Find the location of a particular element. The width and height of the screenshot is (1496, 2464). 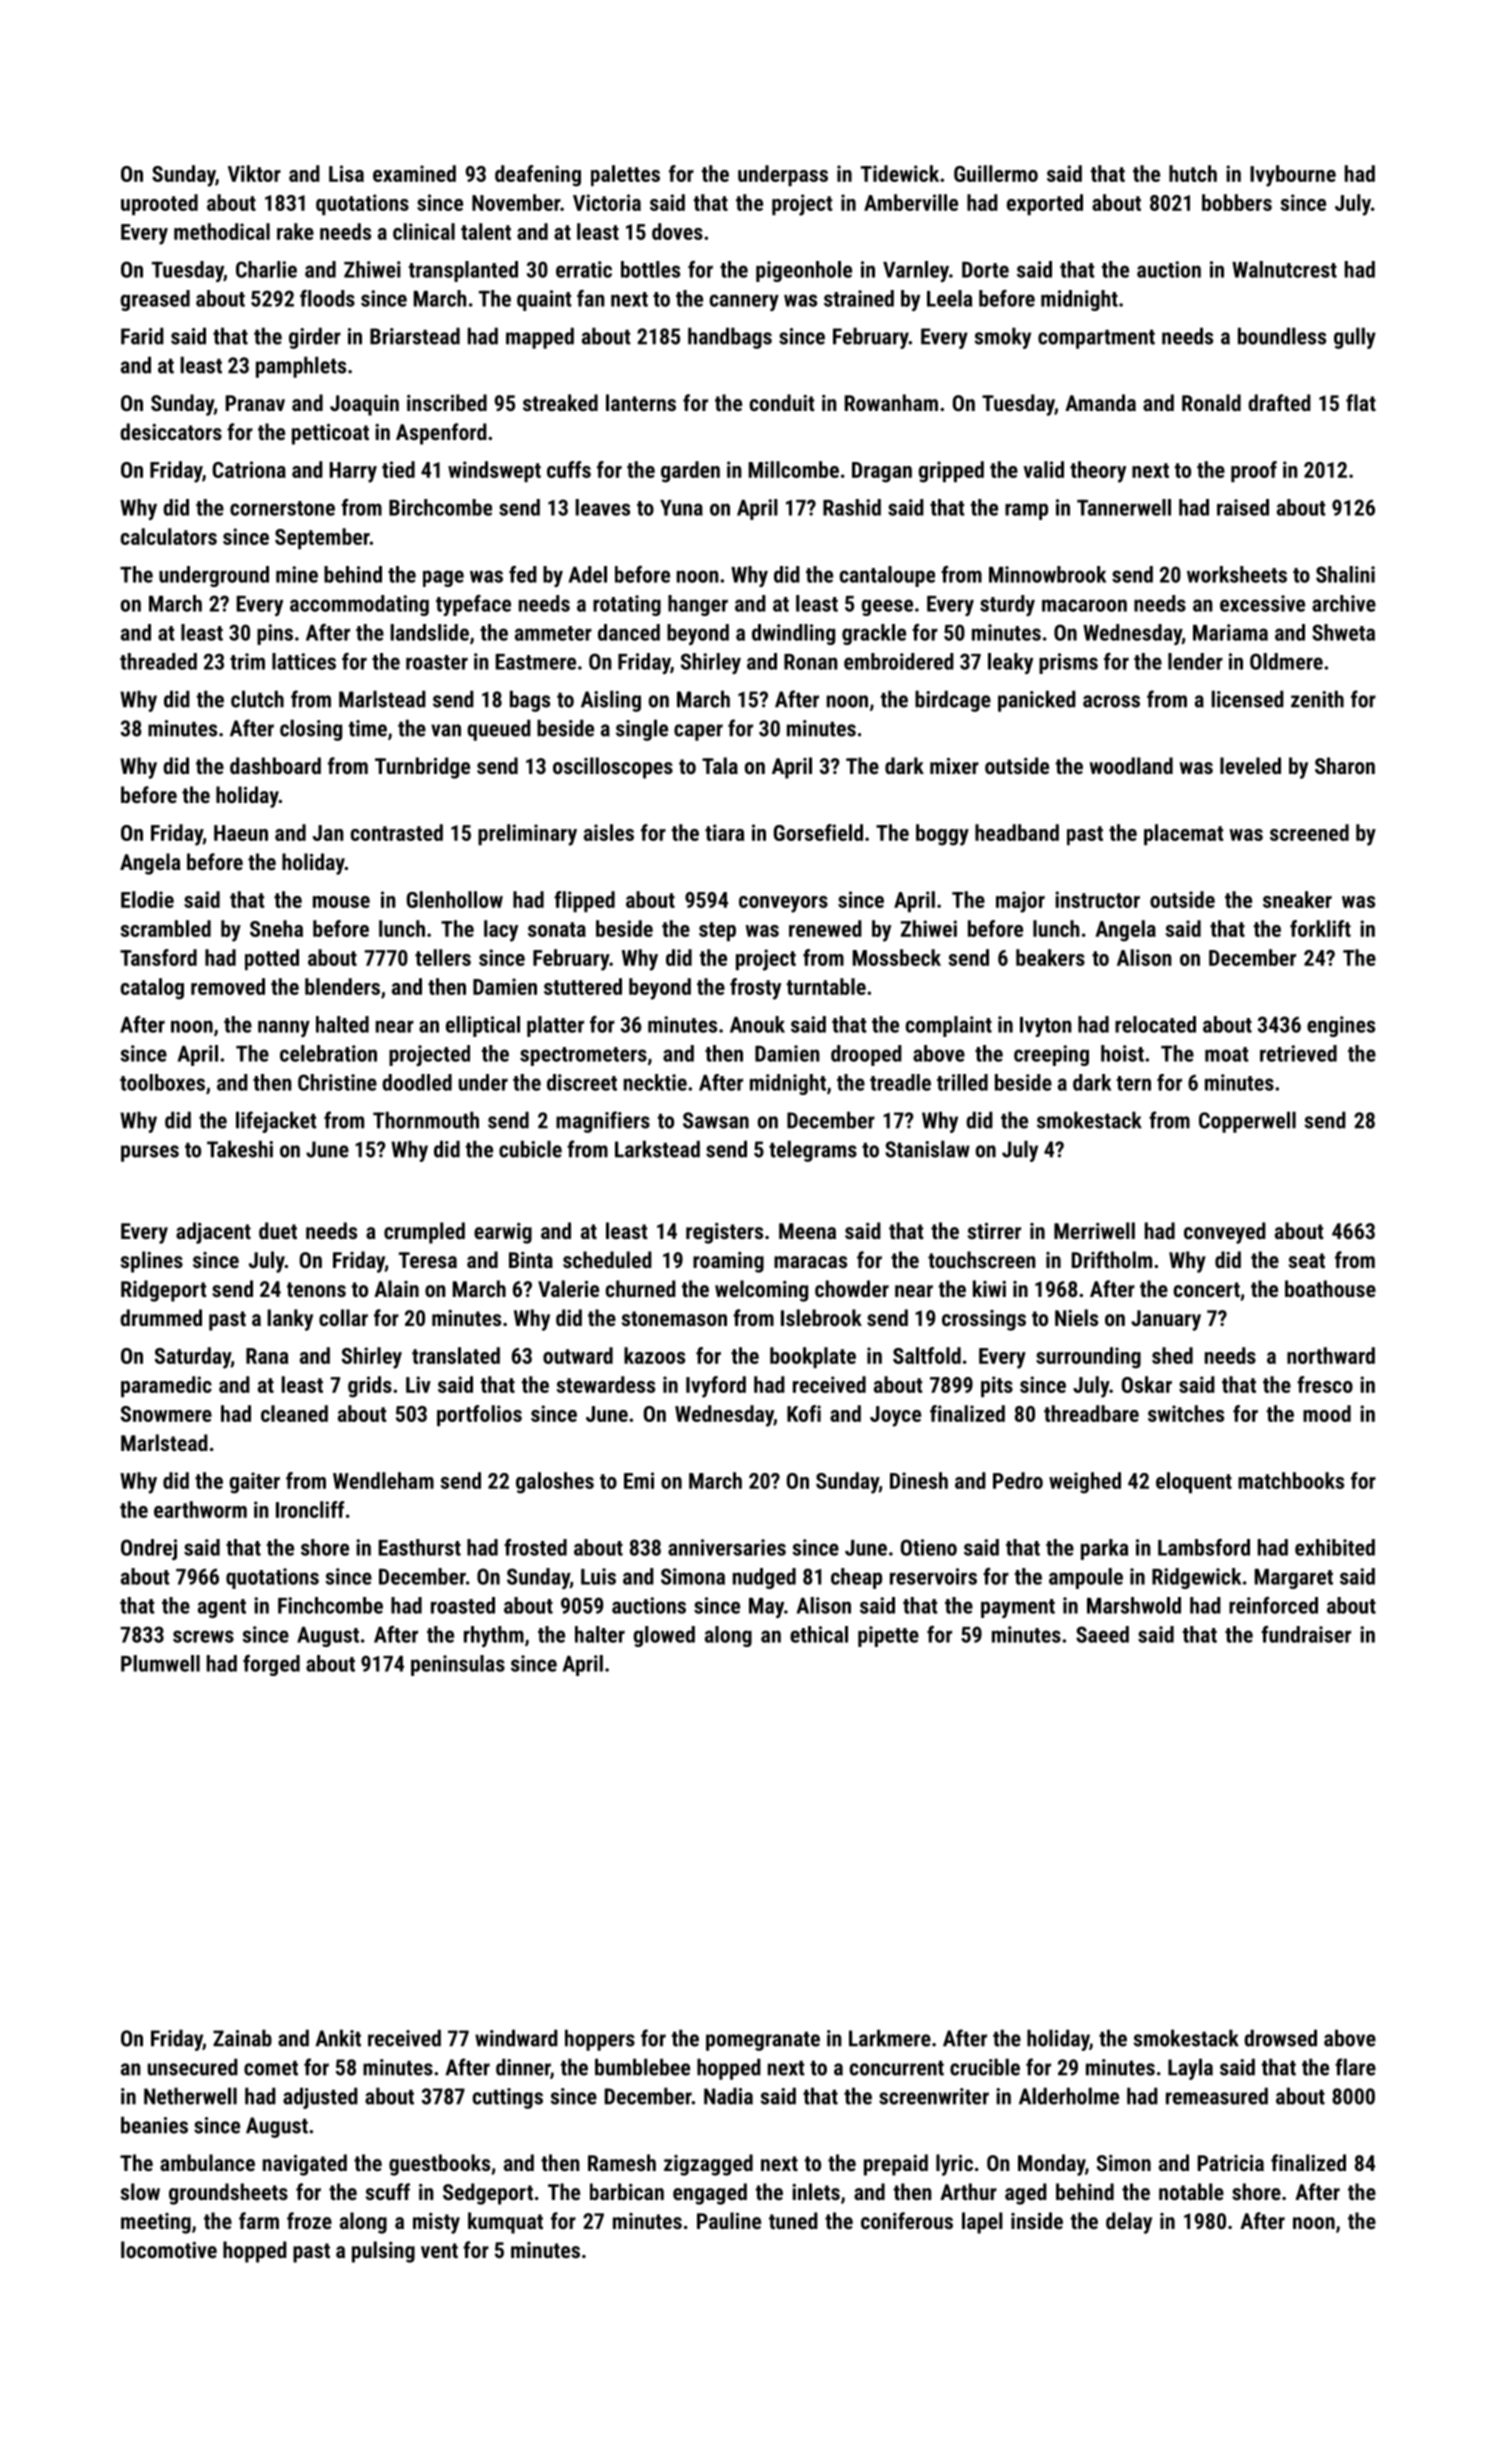

Larkmere is located at coordinates (890, 2038).
